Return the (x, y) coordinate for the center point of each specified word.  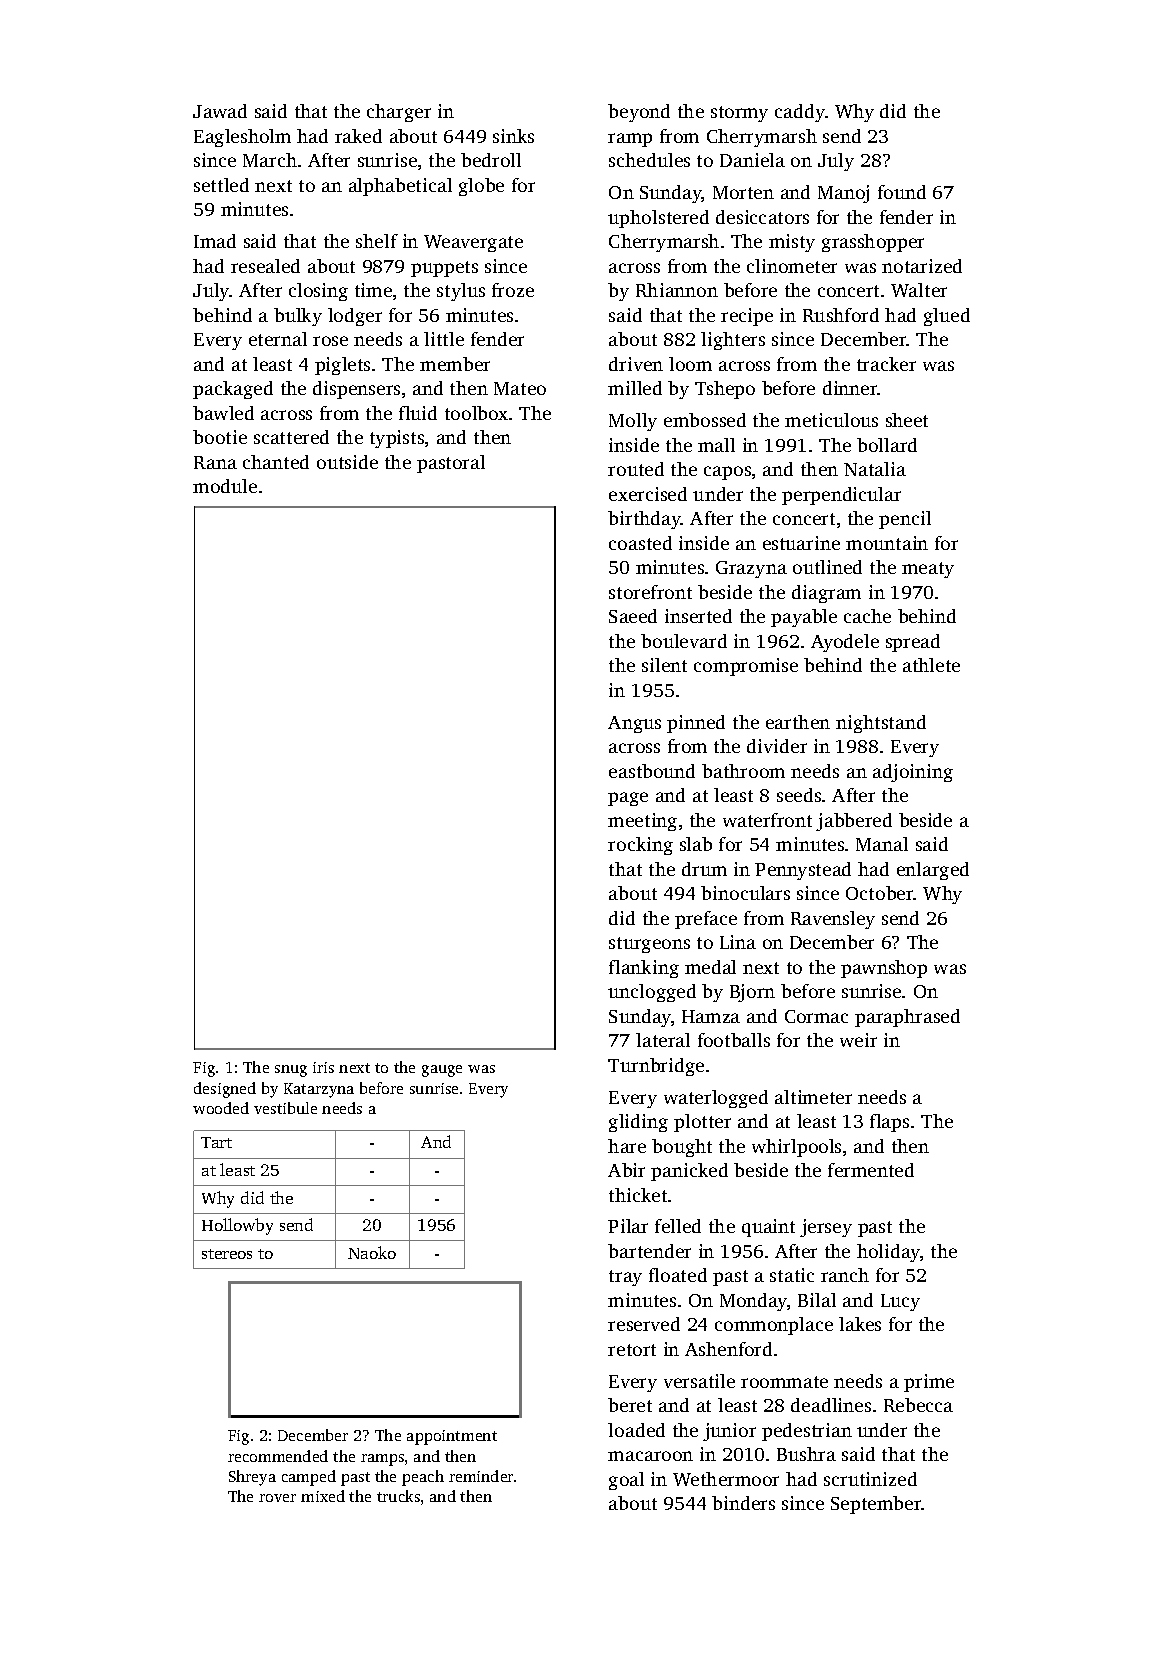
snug (291, 1071)
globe (481, 187)
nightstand (881, 724)
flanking (644, 969)
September (876, 1505)
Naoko (372, 1252)
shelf (377, 241)
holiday (888, 1253)
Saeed (633, 616)
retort (632, 1350)
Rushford (841, 315)
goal (626, 1481)
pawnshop (884, 969)
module (225, 486)
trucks (398, 1496)
